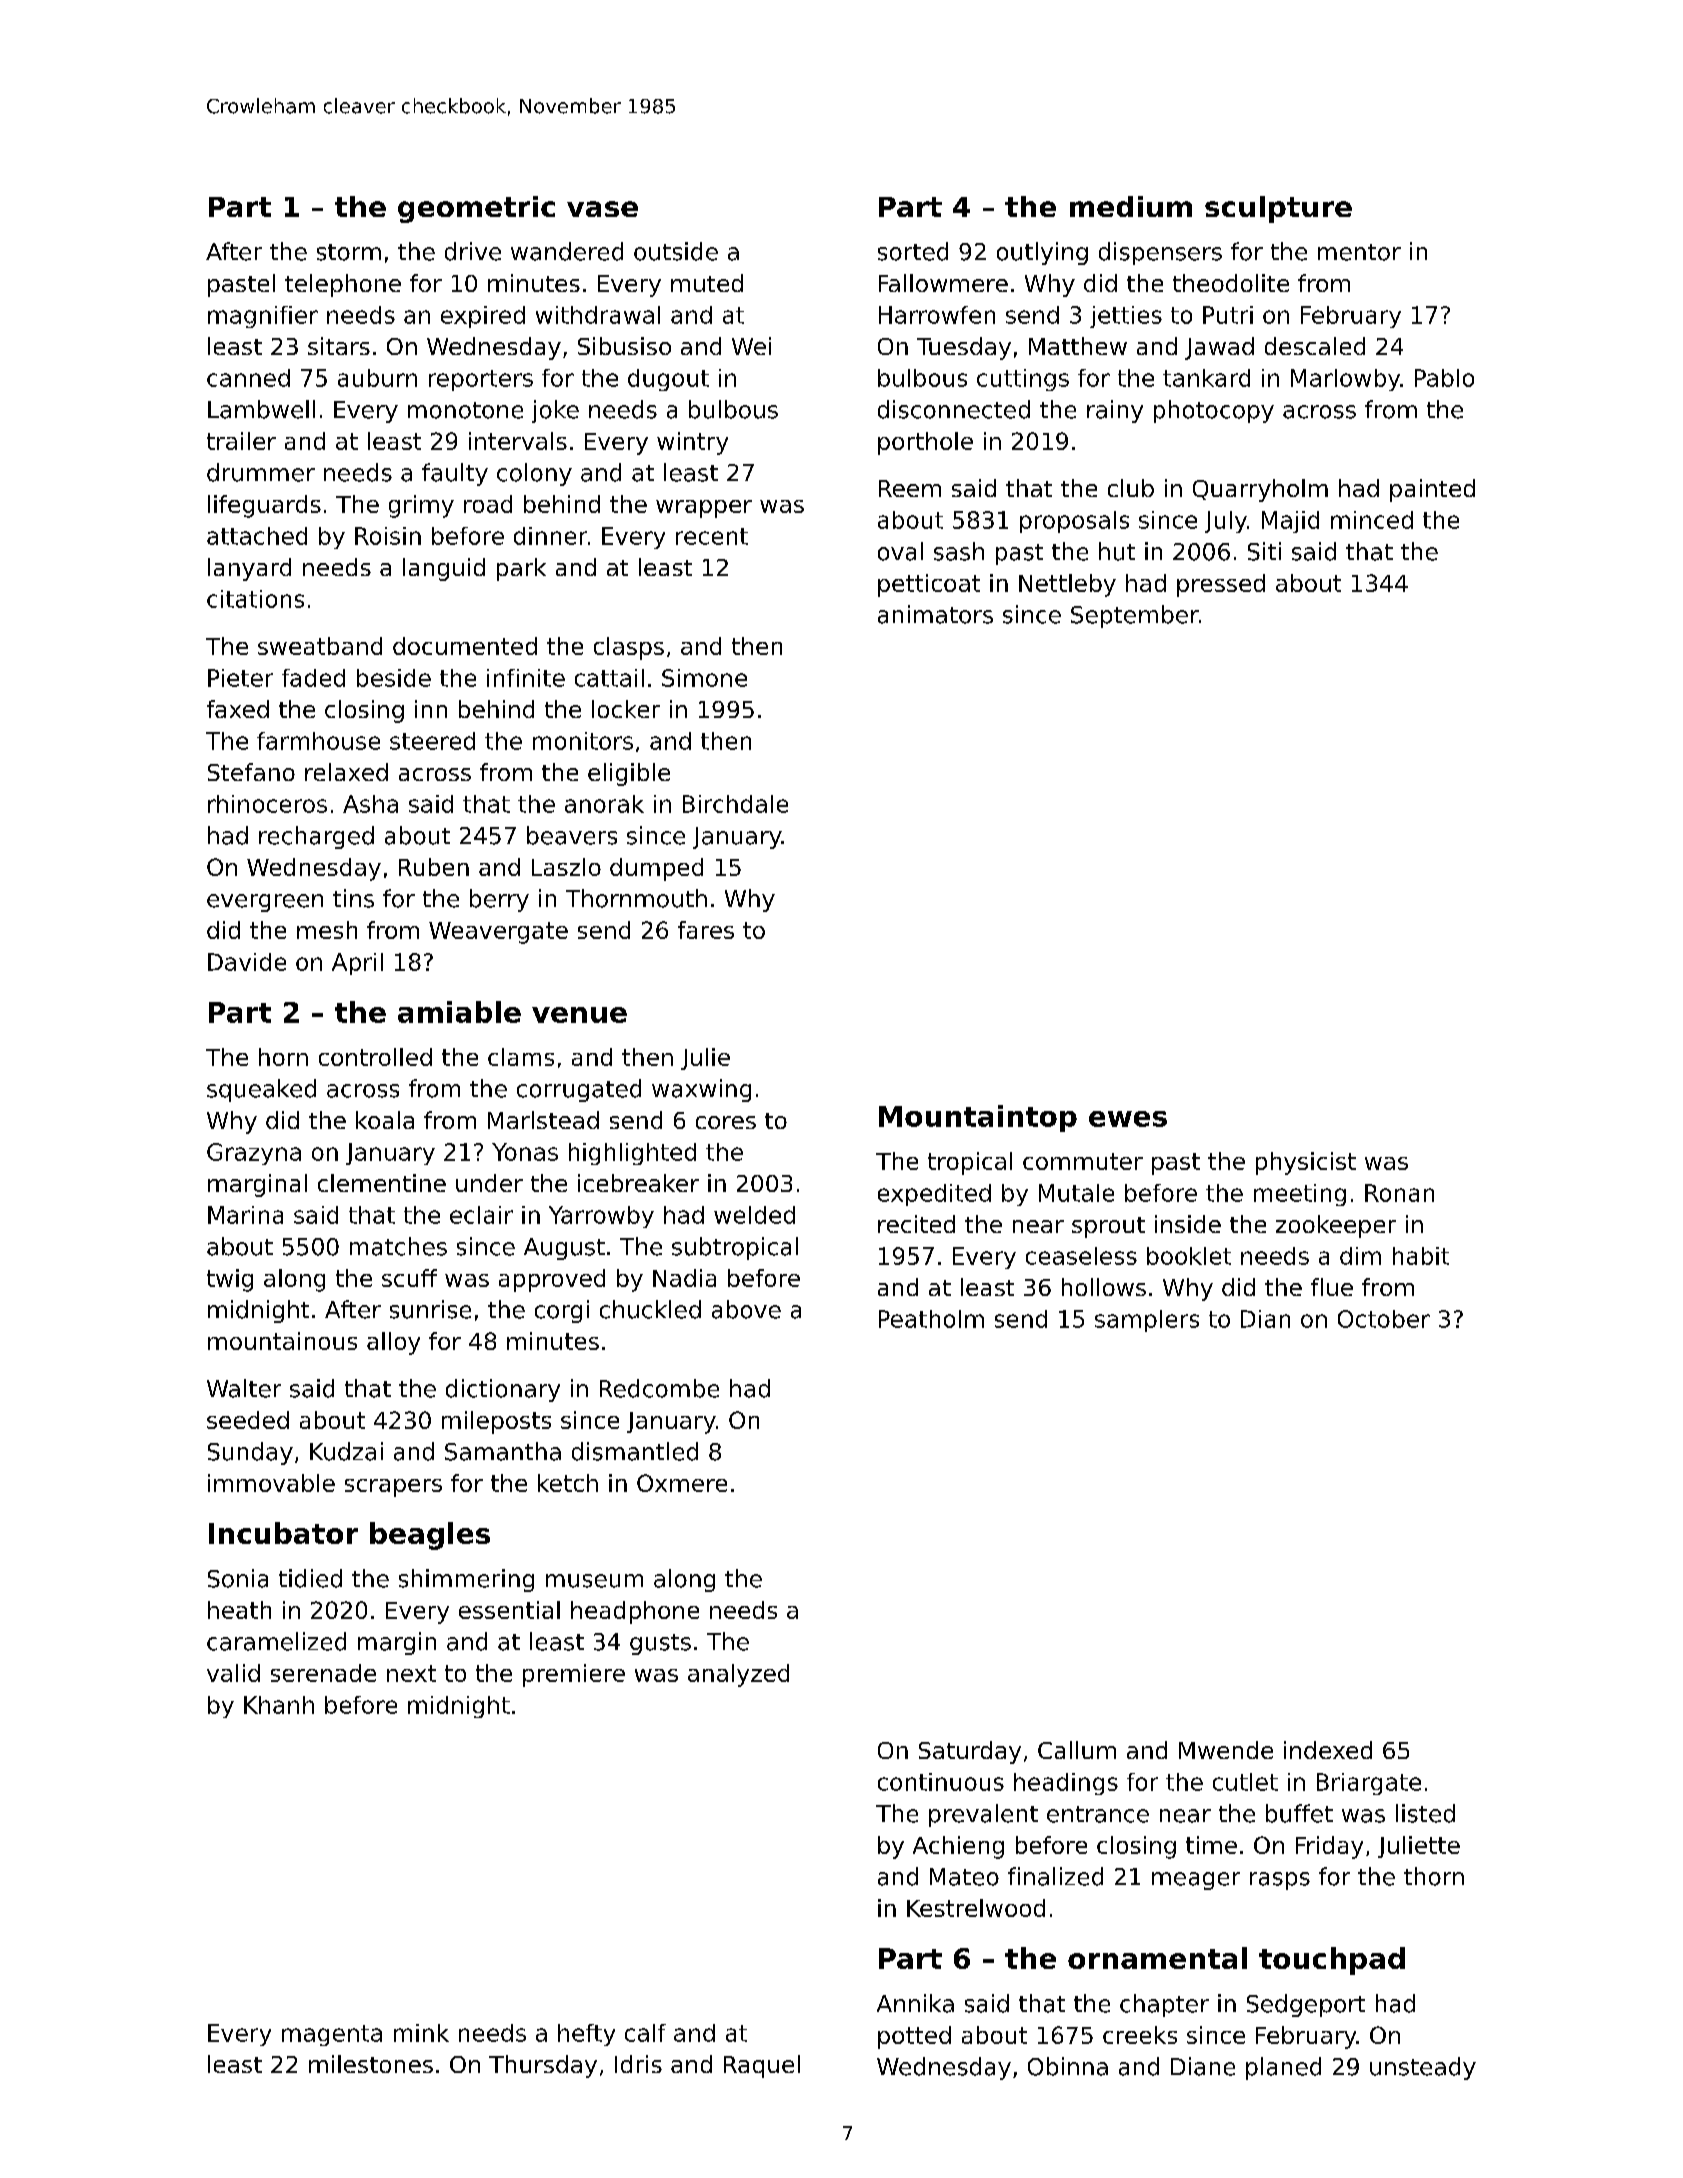 This document has width=1683, height=2178. I want to click on telephone, so click(343, 285).
